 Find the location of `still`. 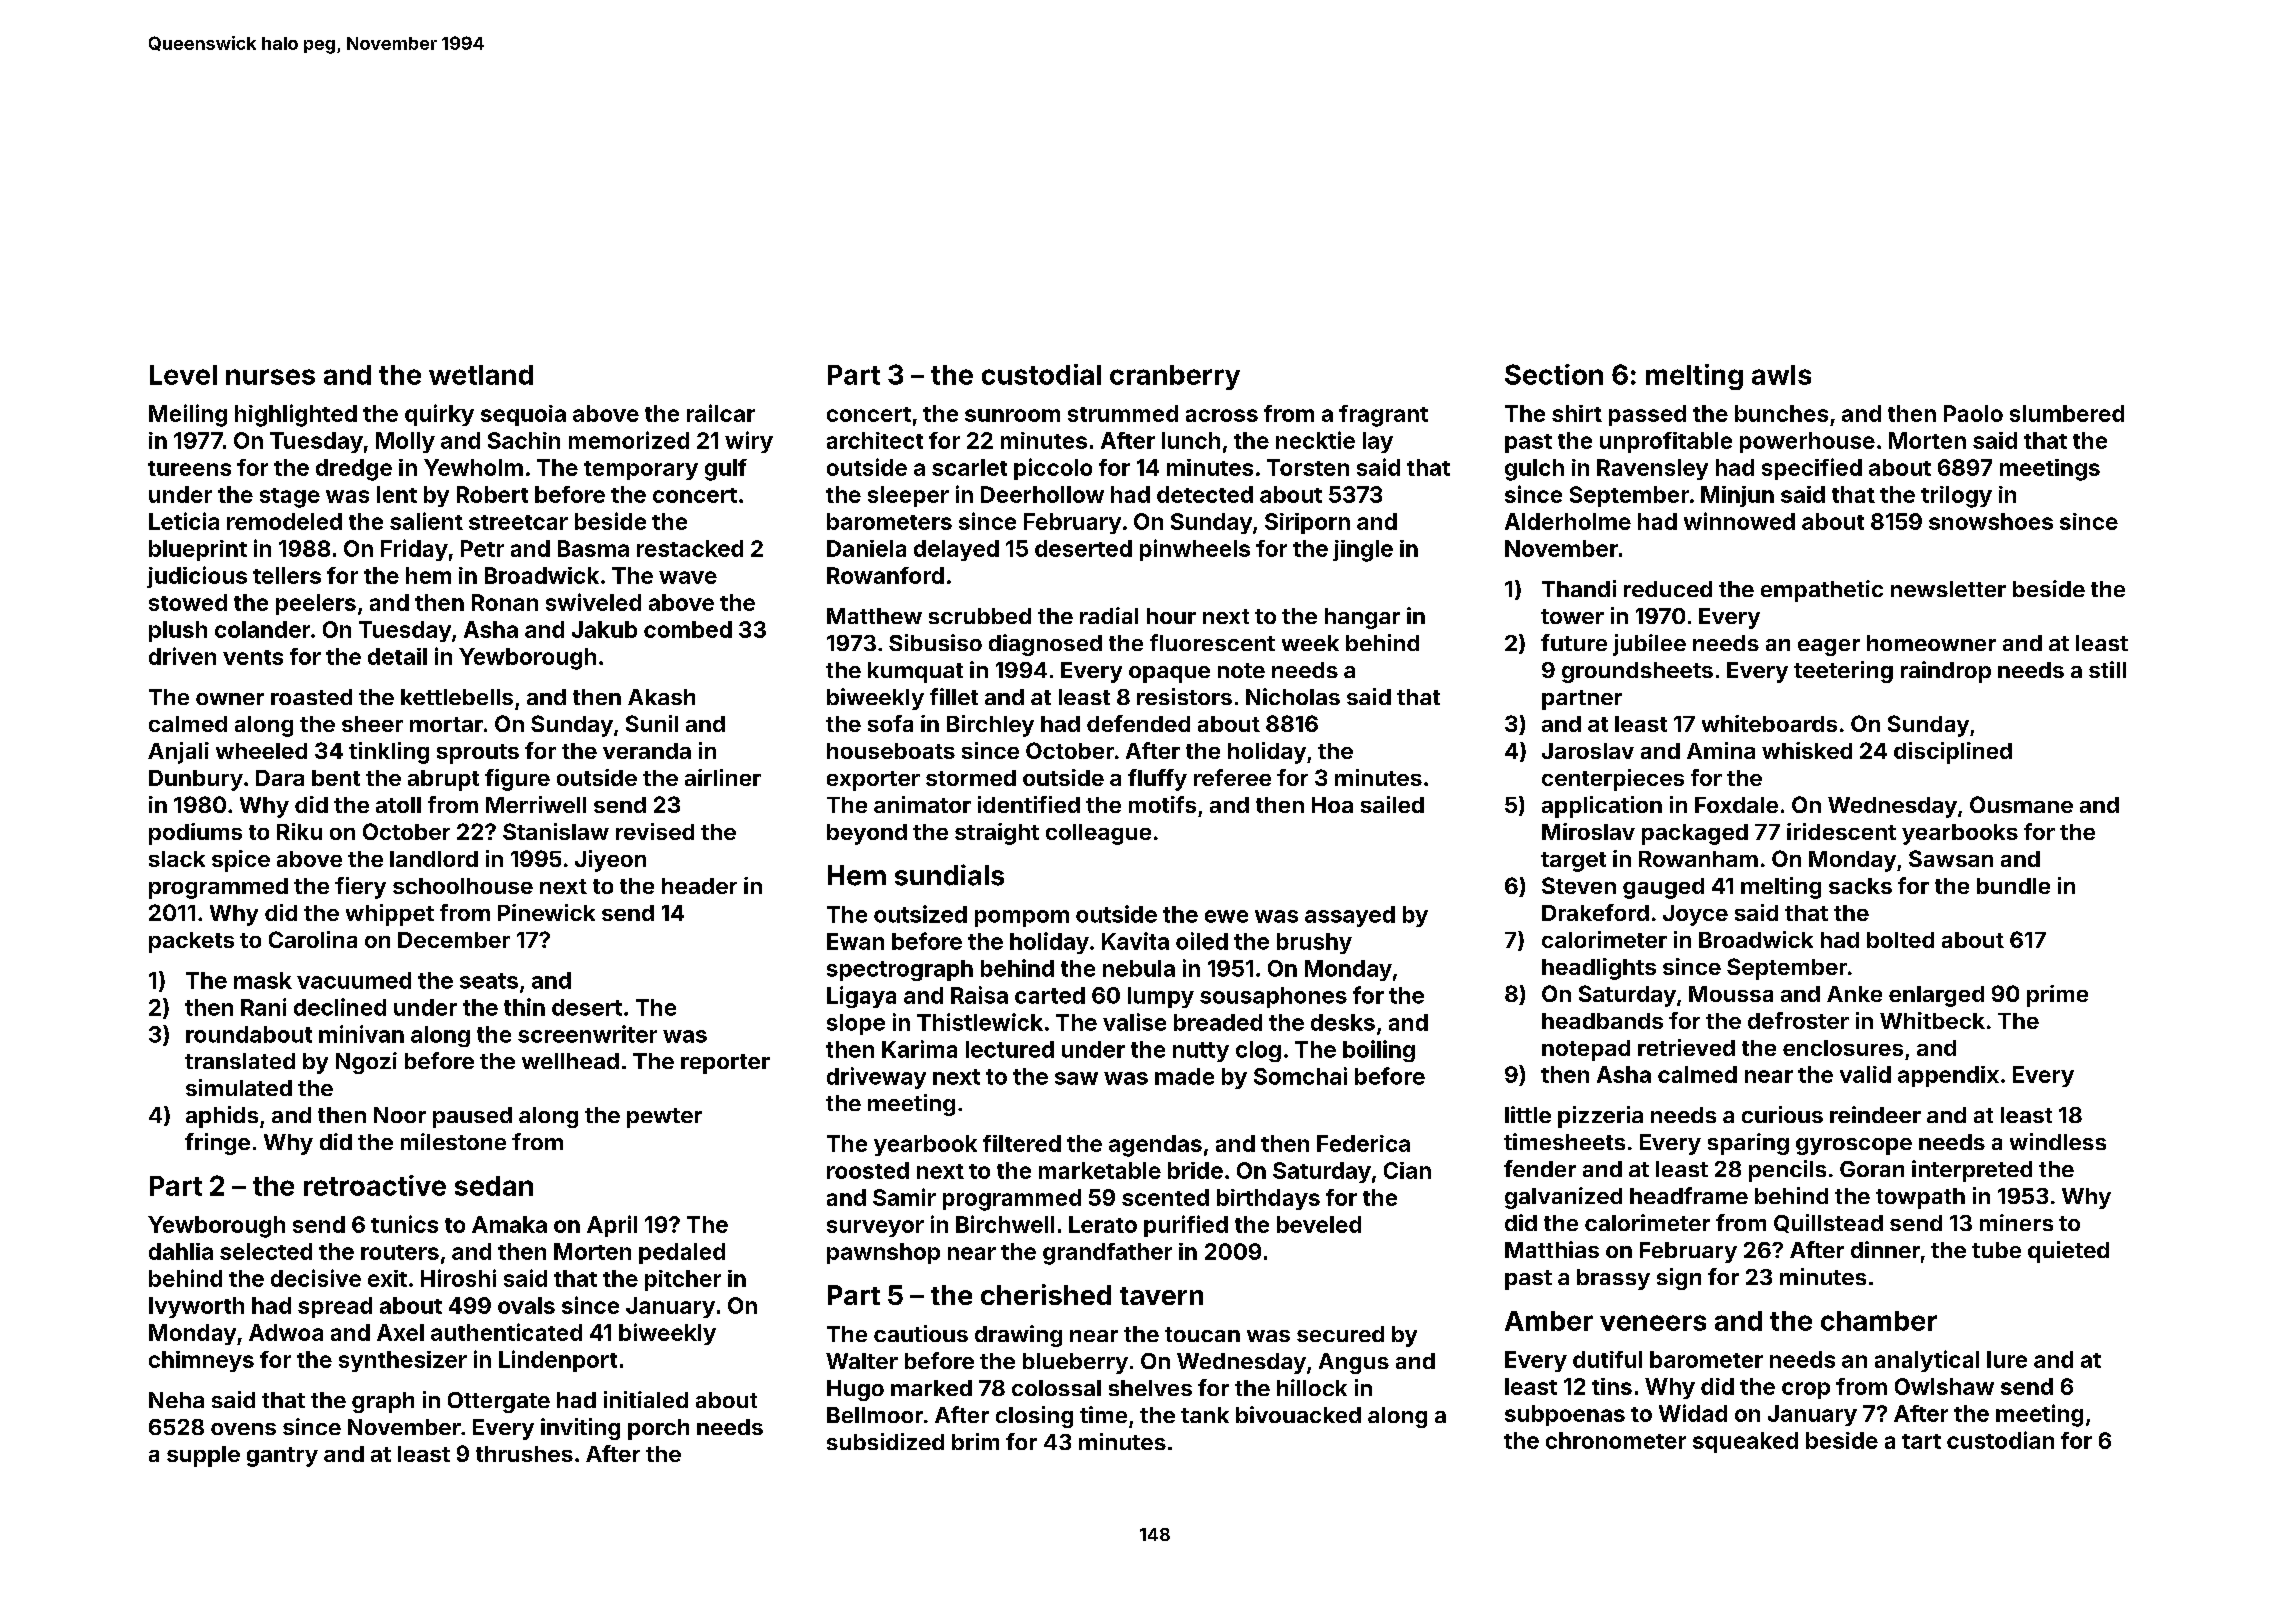

still is located at coordinates (2107, 669).
